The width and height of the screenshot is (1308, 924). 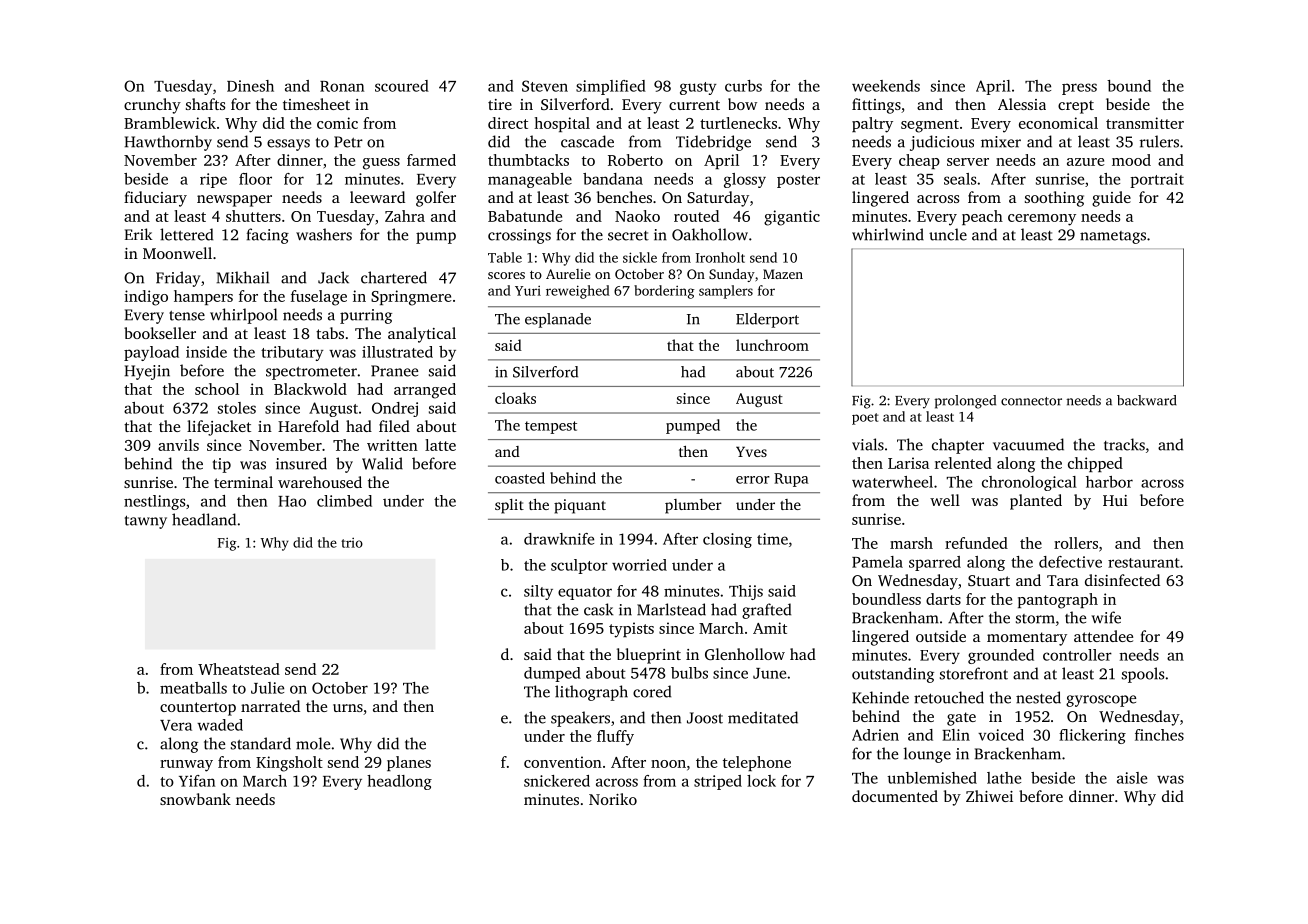 I want to click on headlong, so click(x=399, y=782).
